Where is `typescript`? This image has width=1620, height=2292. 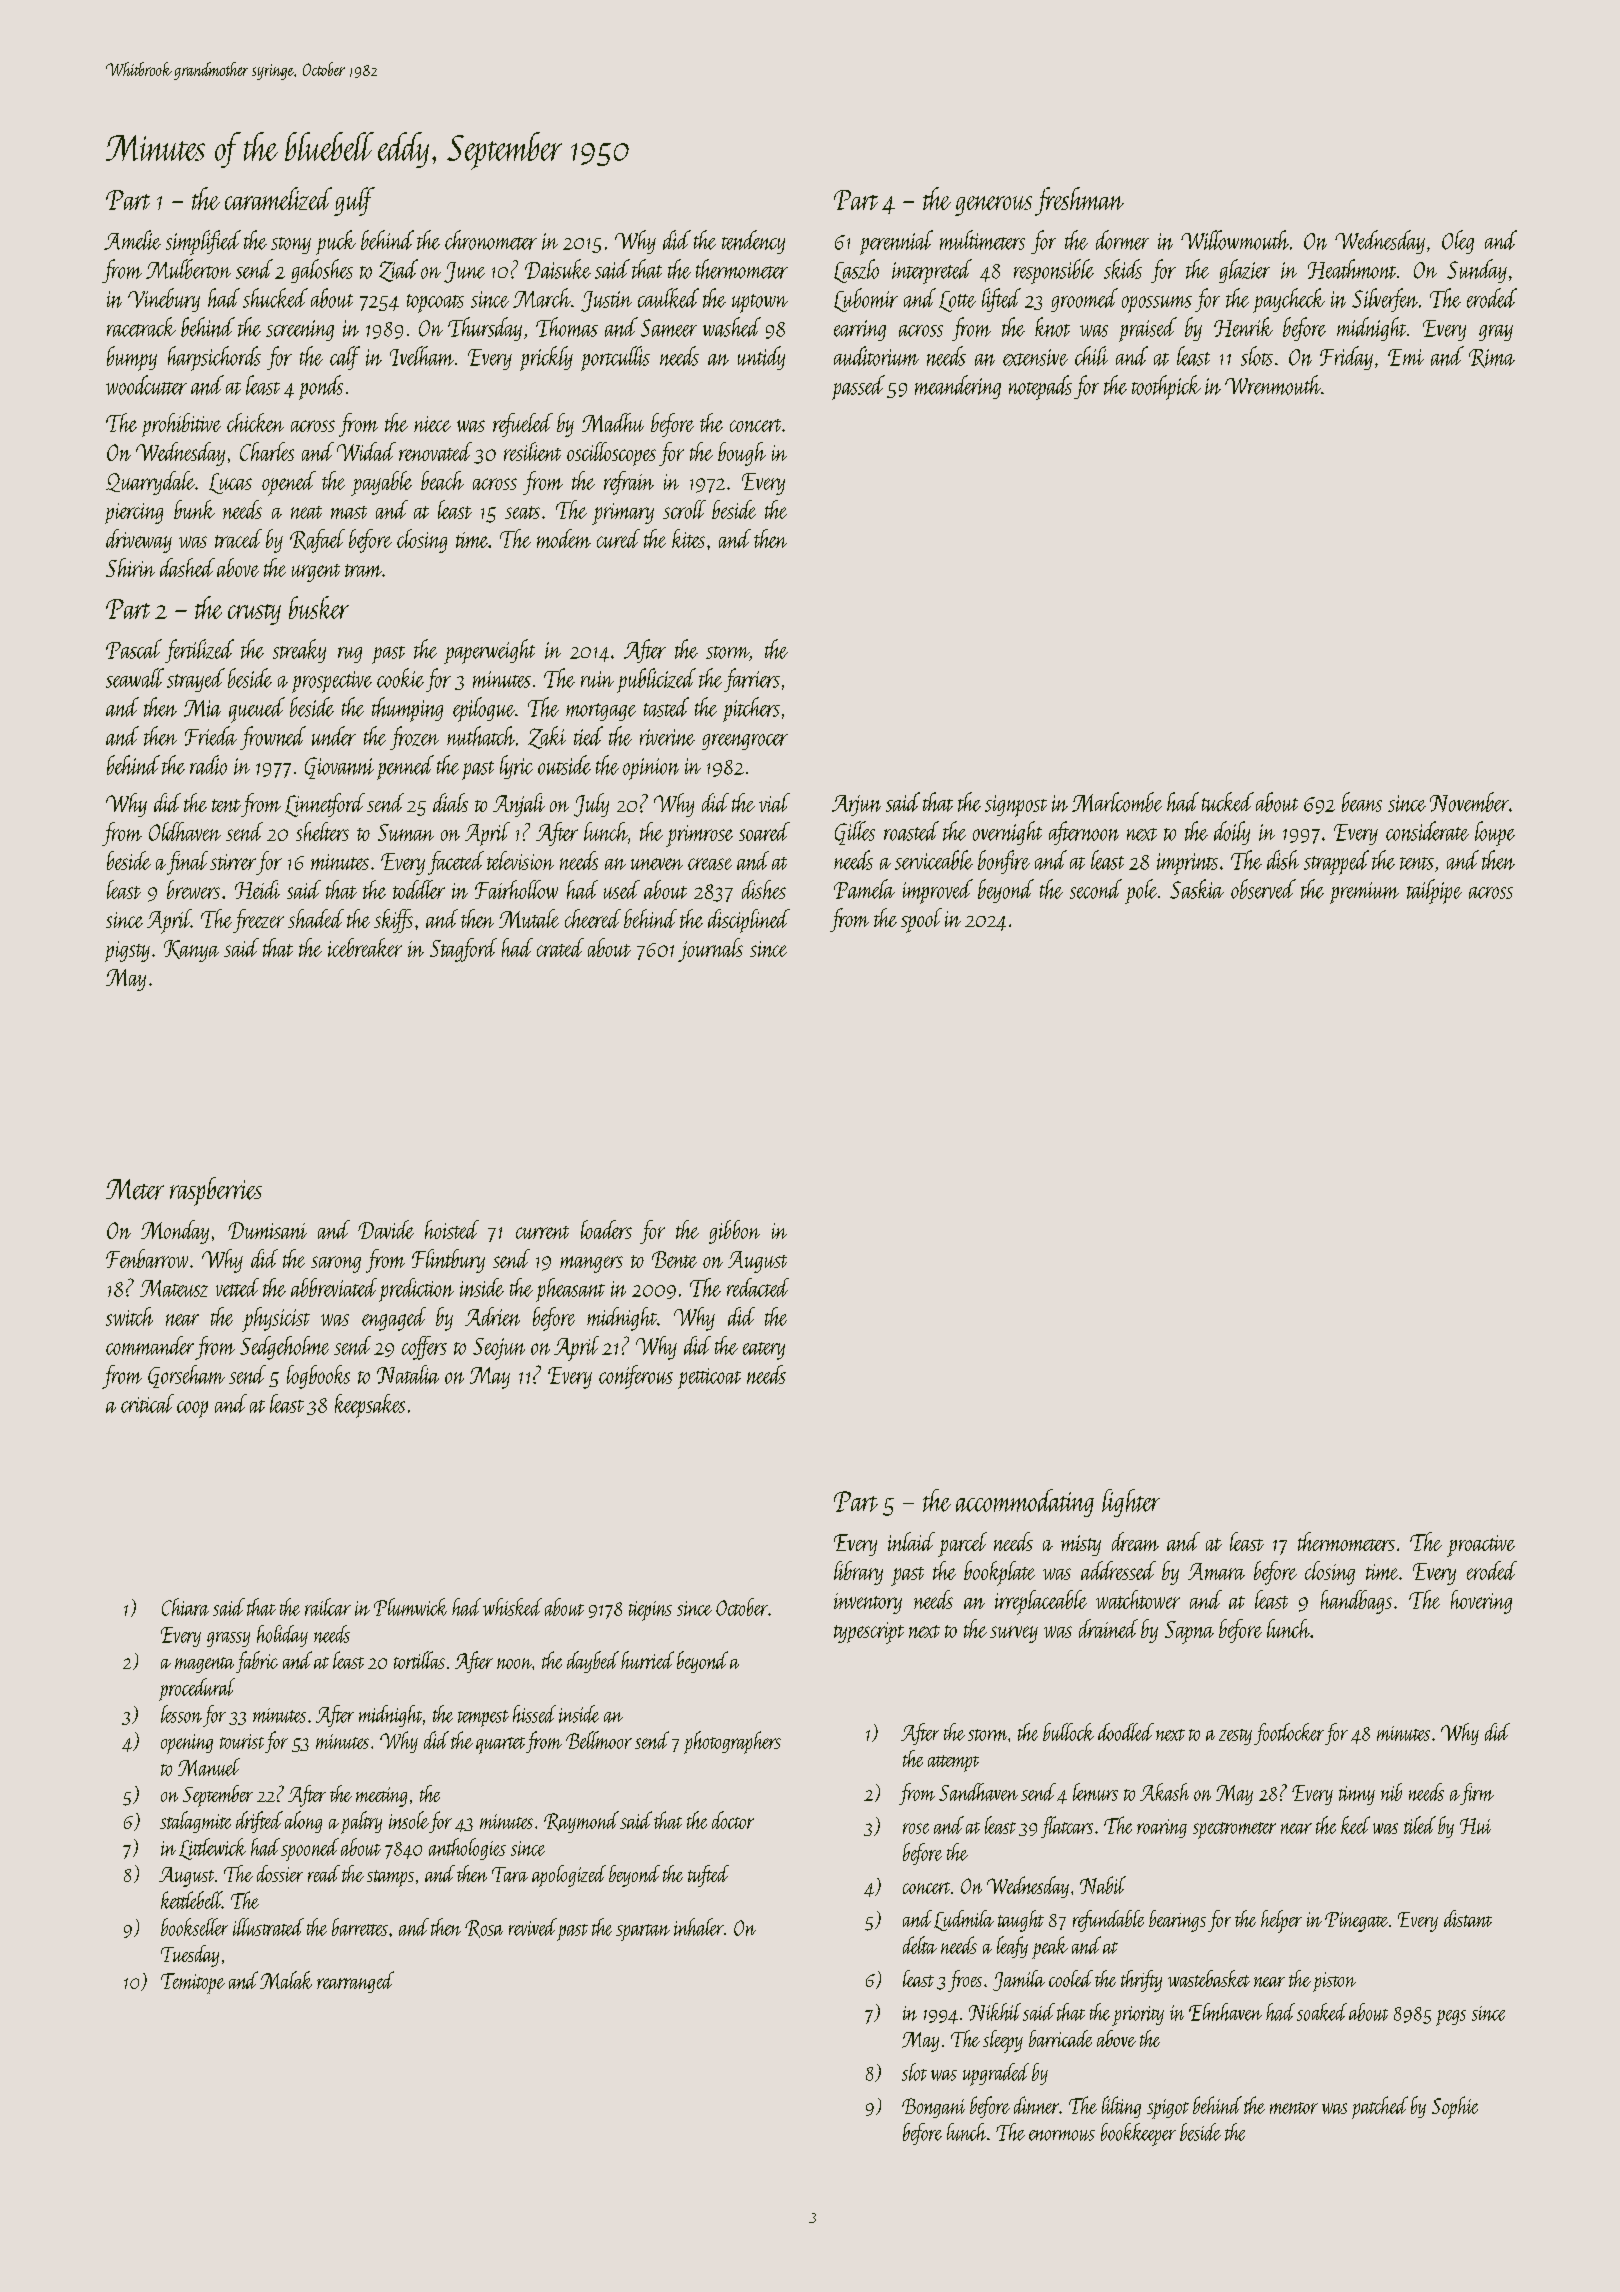
typescript is located at coordinates (869, 1633).
